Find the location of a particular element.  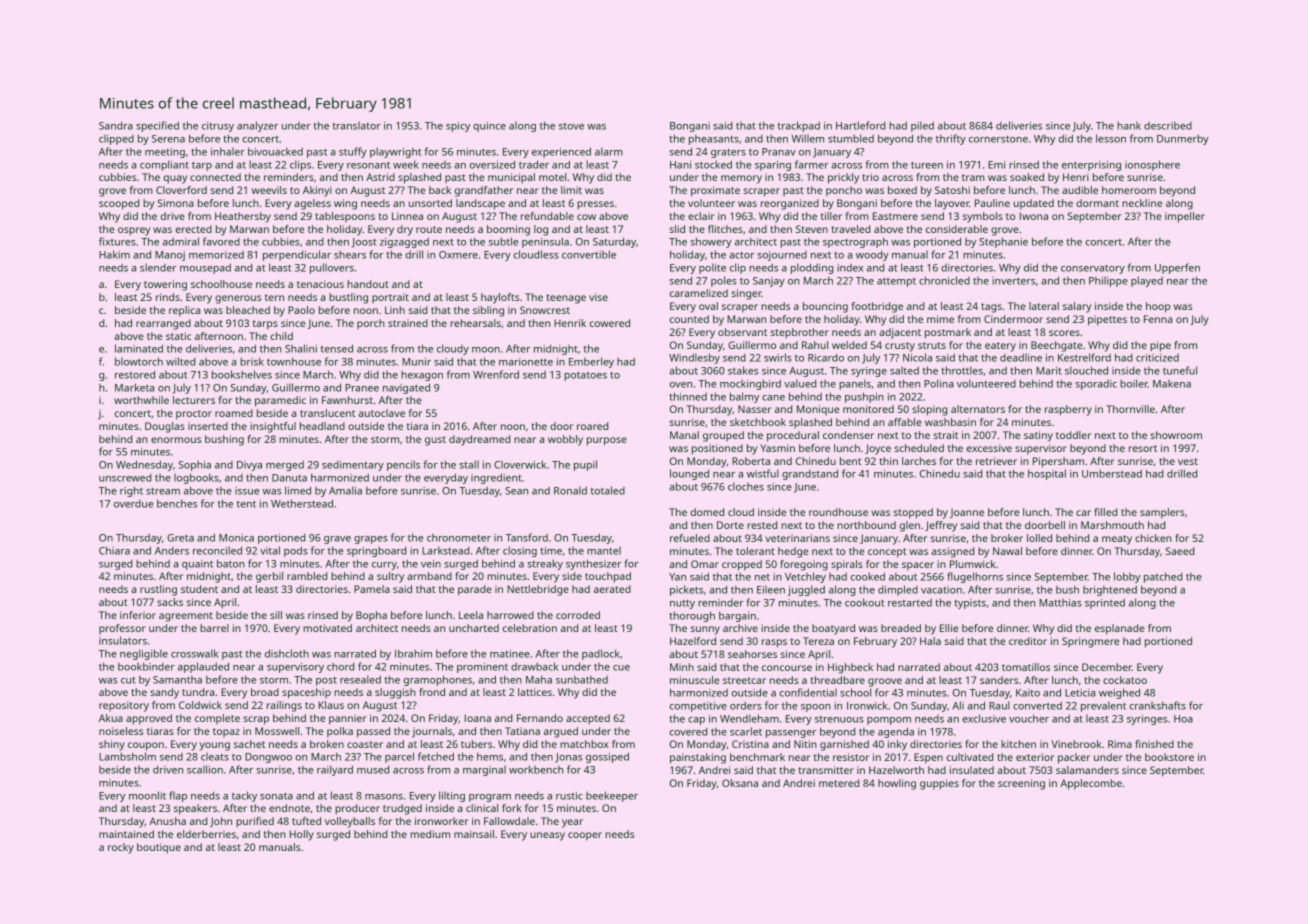

springboard is located at coordinates (376, 552).
